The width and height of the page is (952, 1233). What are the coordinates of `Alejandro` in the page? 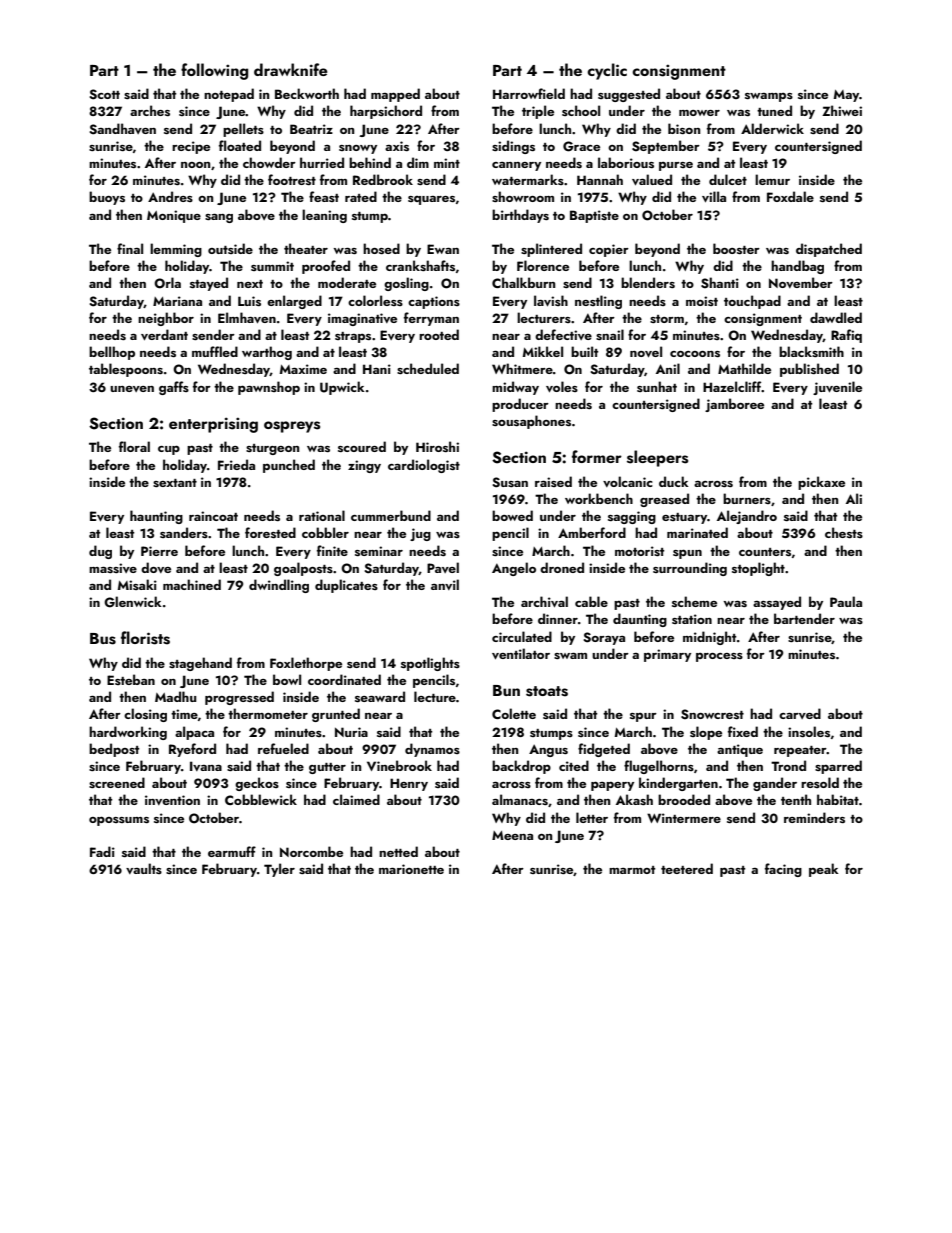 It's located at (747, 517).
